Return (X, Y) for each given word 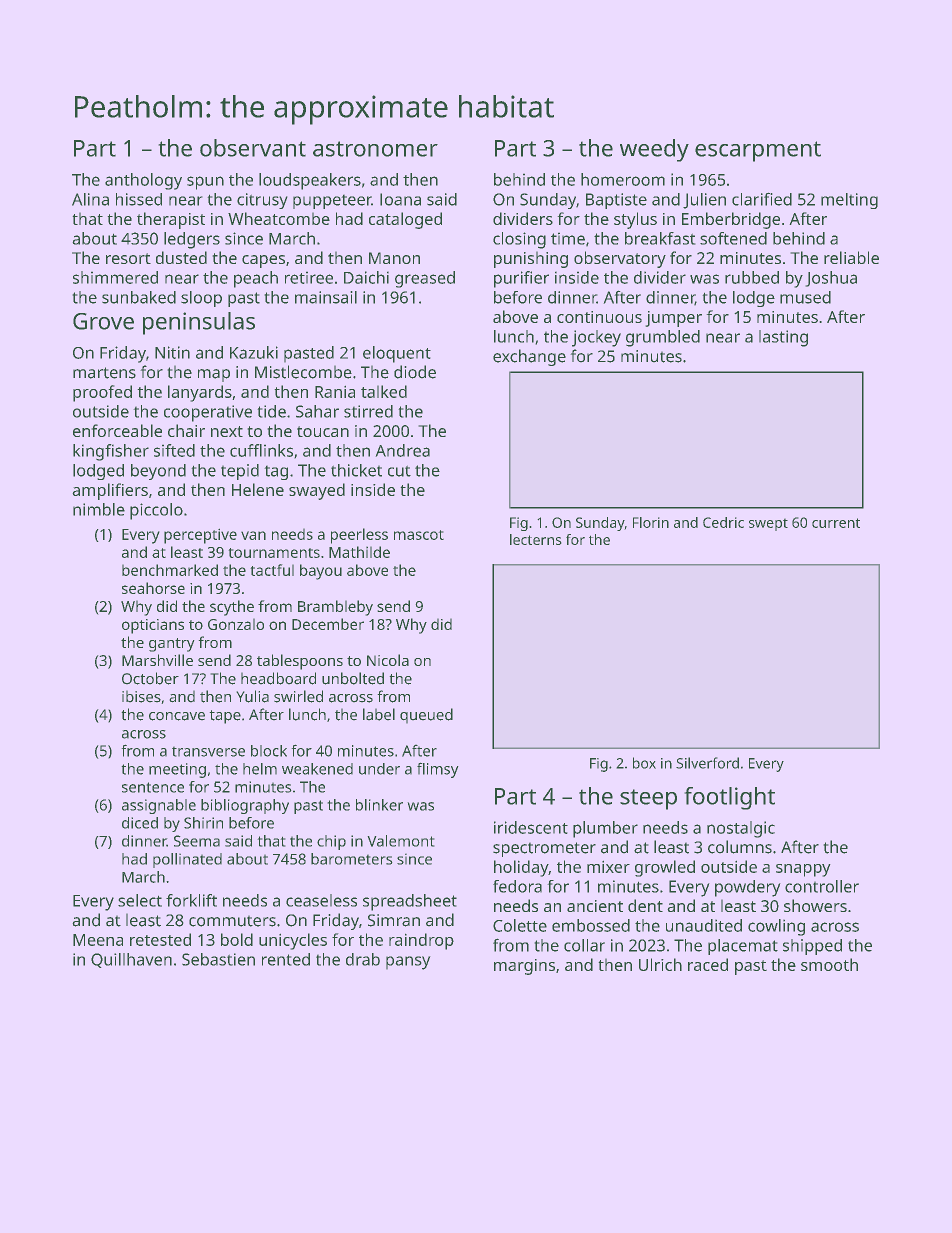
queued (426, 716)
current (836, 523)
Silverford (707, 763)
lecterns (536, 539)
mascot (419, 535)
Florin (651, 522)
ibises (141, 696)
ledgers (192, 240)
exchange (529, 357)
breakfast (660, 238)
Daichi (366, 277)
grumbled (663, 338)
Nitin (172, 352)
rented (286, 959)
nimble (99, 509)
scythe (232, 608)
